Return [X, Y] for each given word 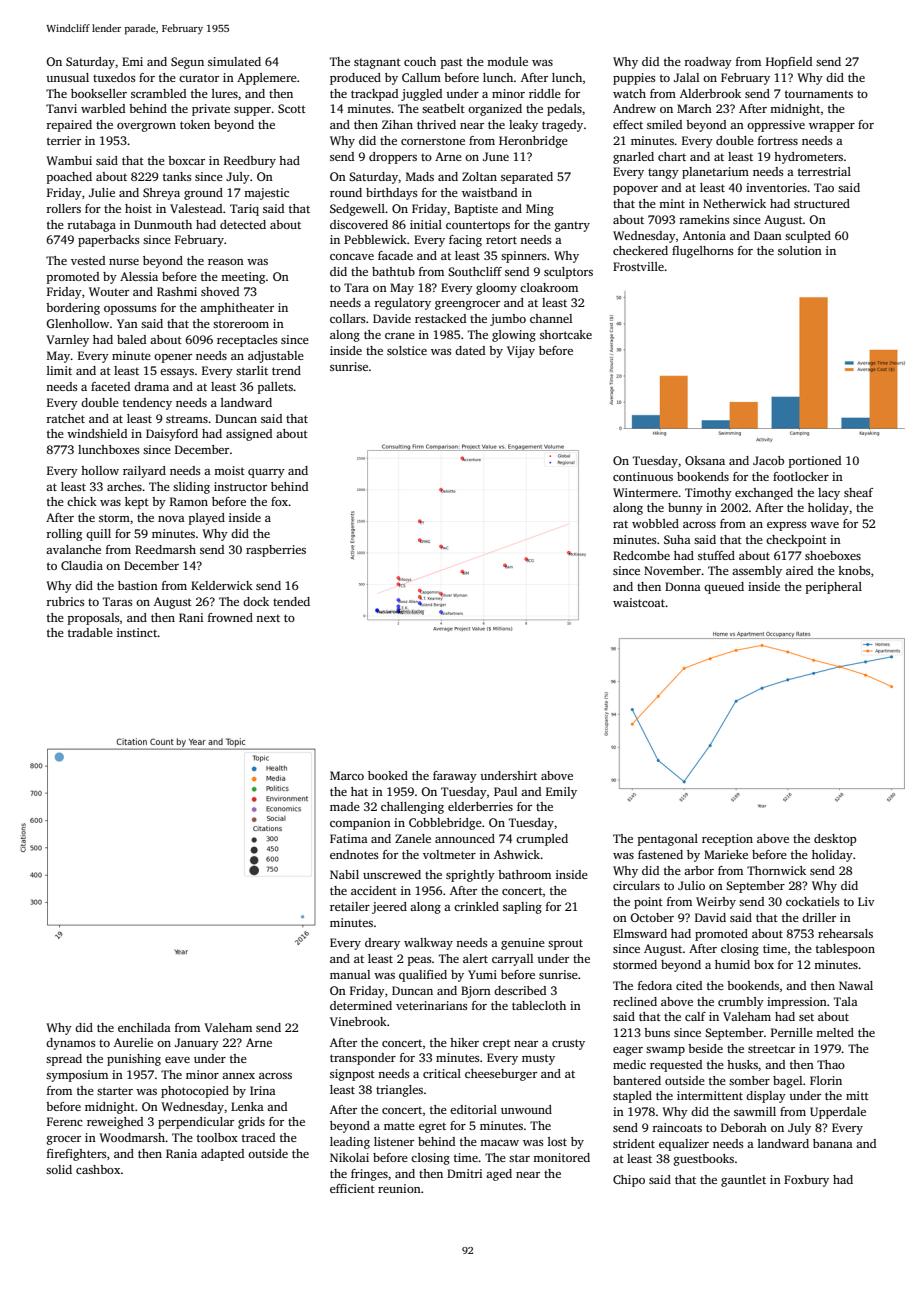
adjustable [276, 357]
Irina [263, 1090]
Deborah [744, 1127]
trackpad [374, 95]
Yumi [482, 974]
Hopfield [789, 63]
